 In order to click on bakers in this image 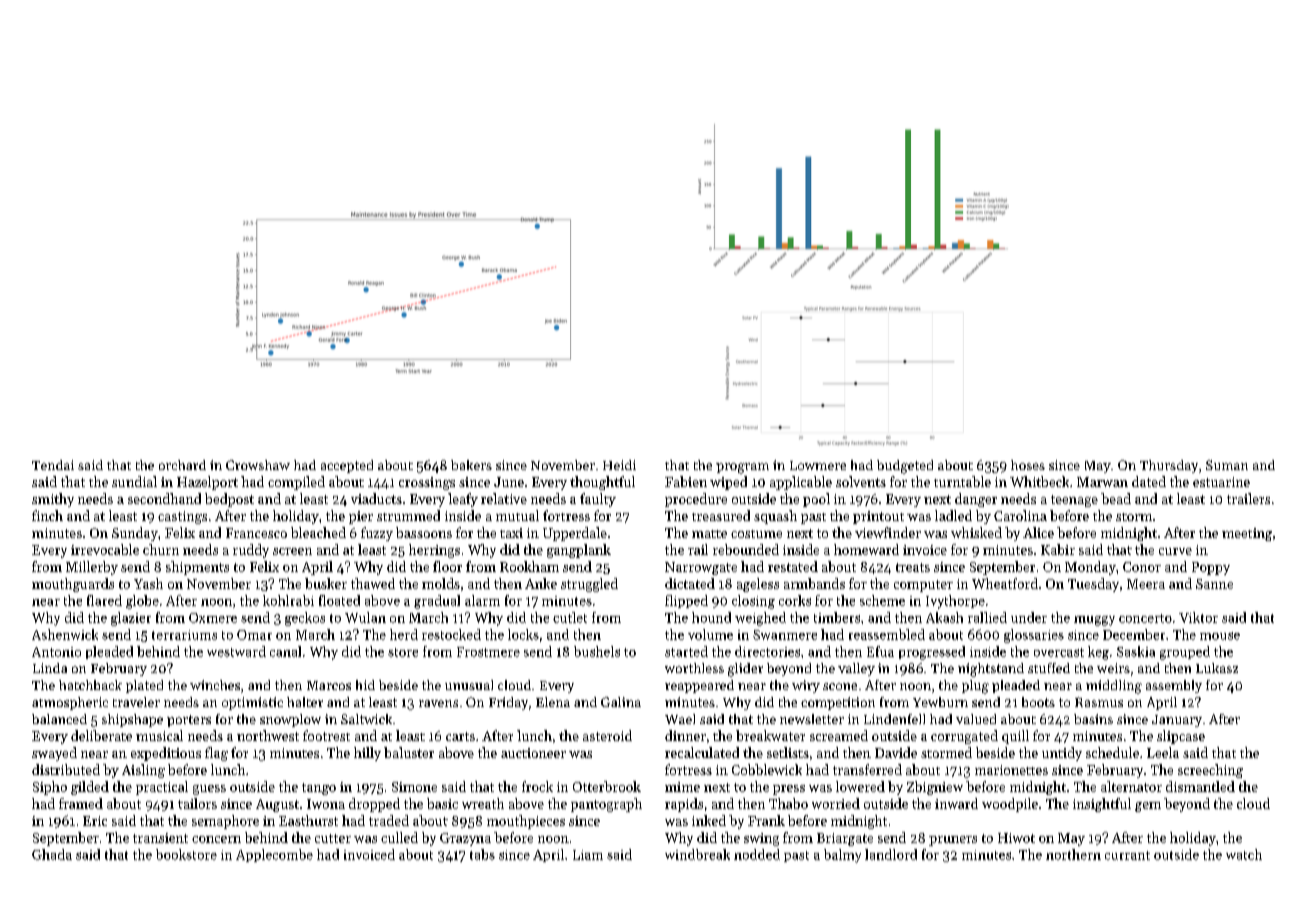, I will do `click(471, 465)`.
